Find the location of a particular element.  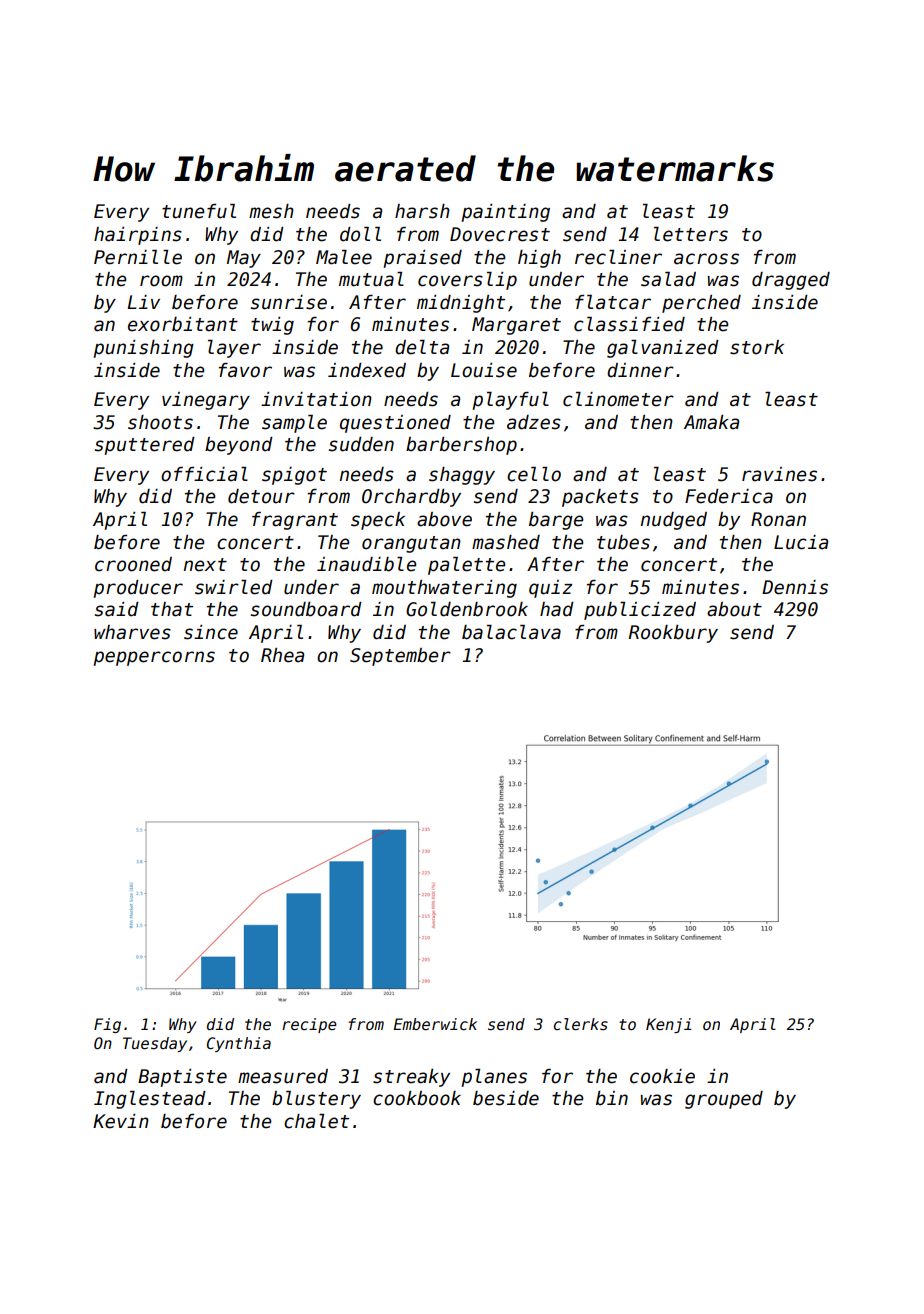

Cynthia is located at coordinates (239, 1044).
